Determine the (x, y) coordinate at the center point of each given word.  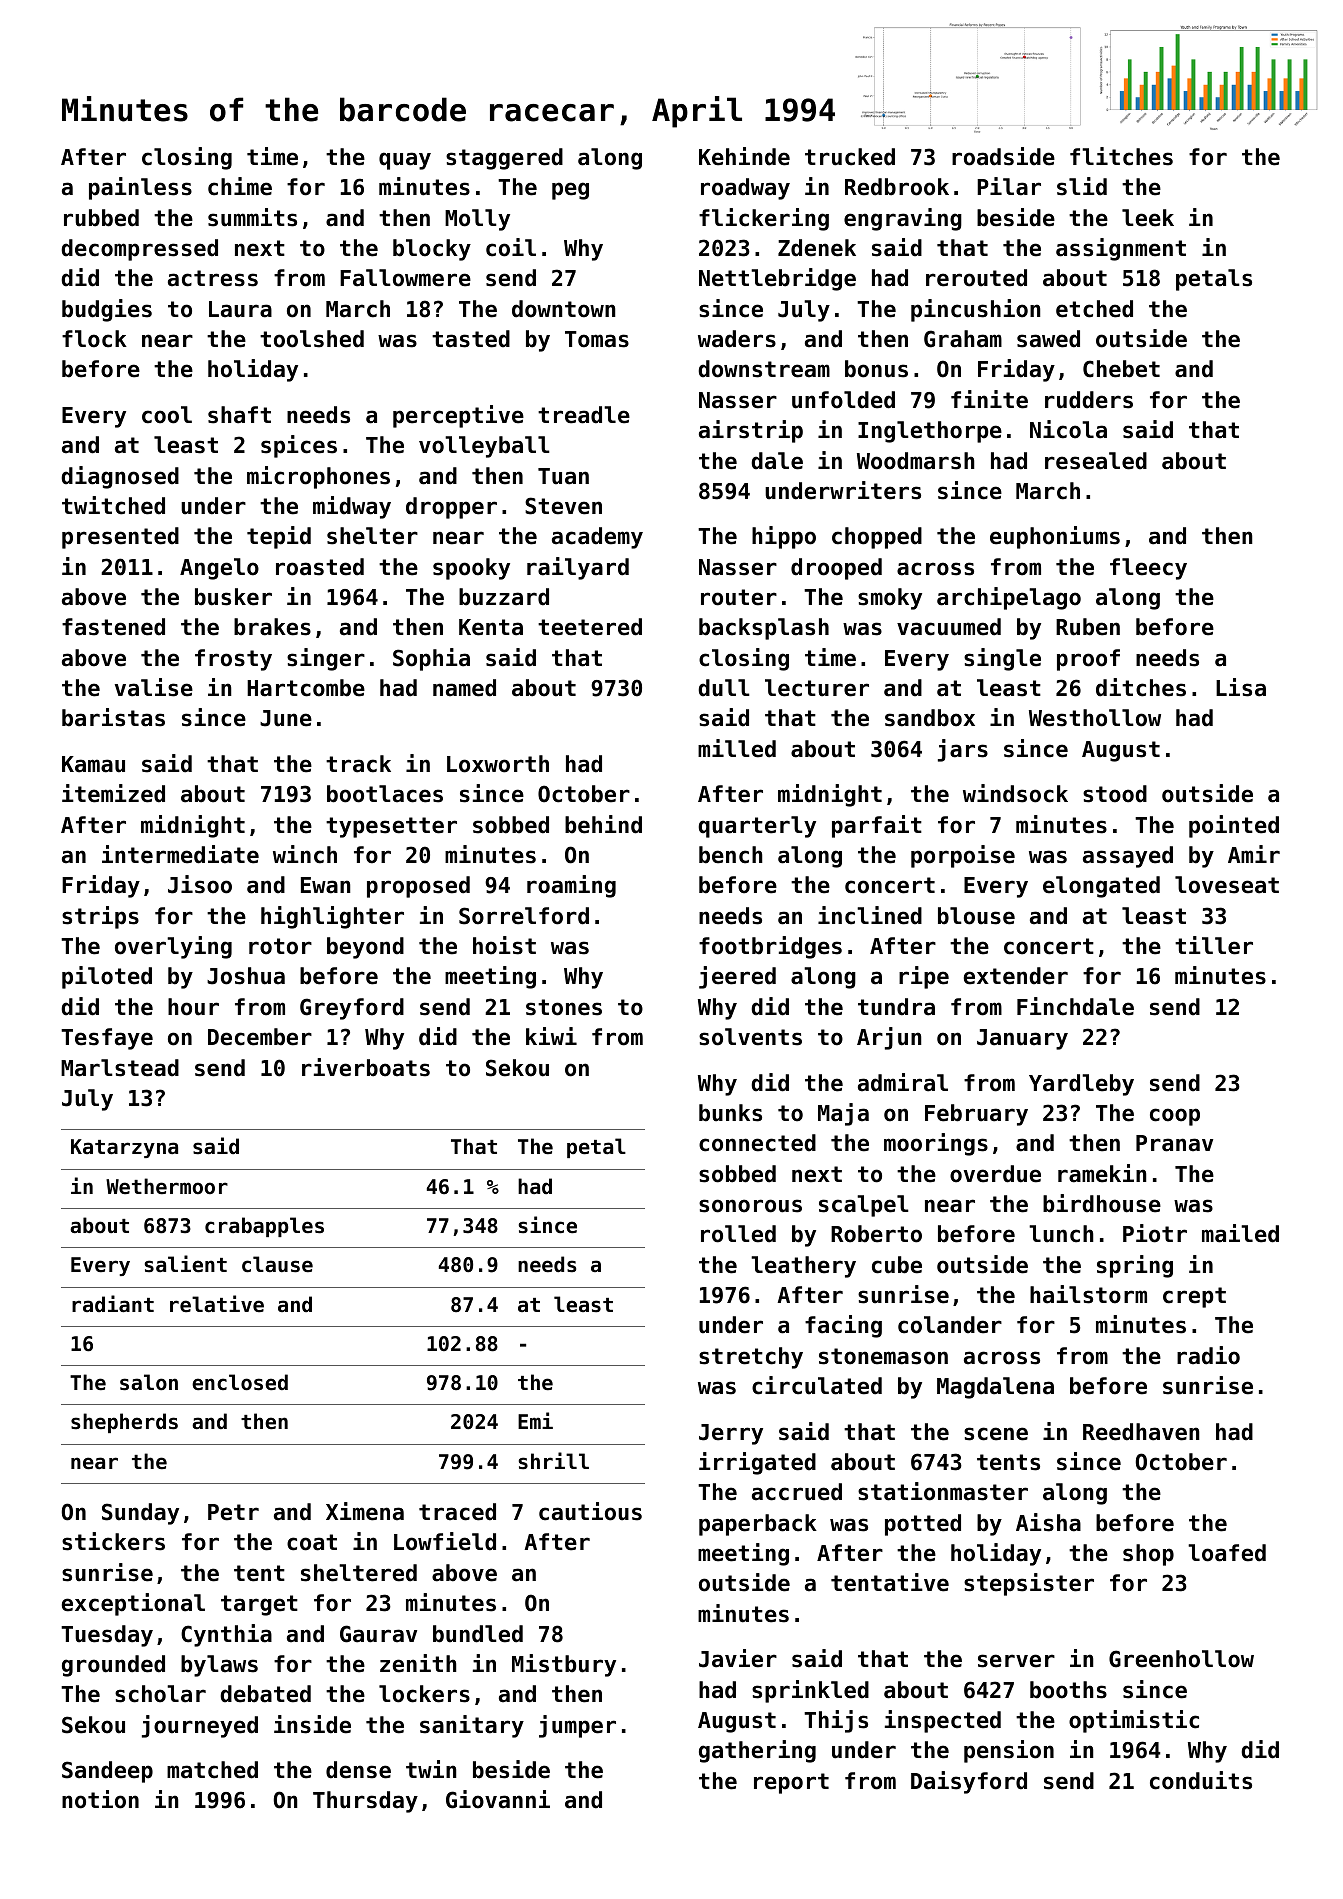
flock (94, 339)
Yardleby (1081, 1085)
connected (757, 1143)
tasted (471, 339)
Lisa (1241, 687)
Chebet (1121, 369)
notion (100, 1799)
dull (724, 688)
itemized (113, 793)
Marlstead (120, 1068)
